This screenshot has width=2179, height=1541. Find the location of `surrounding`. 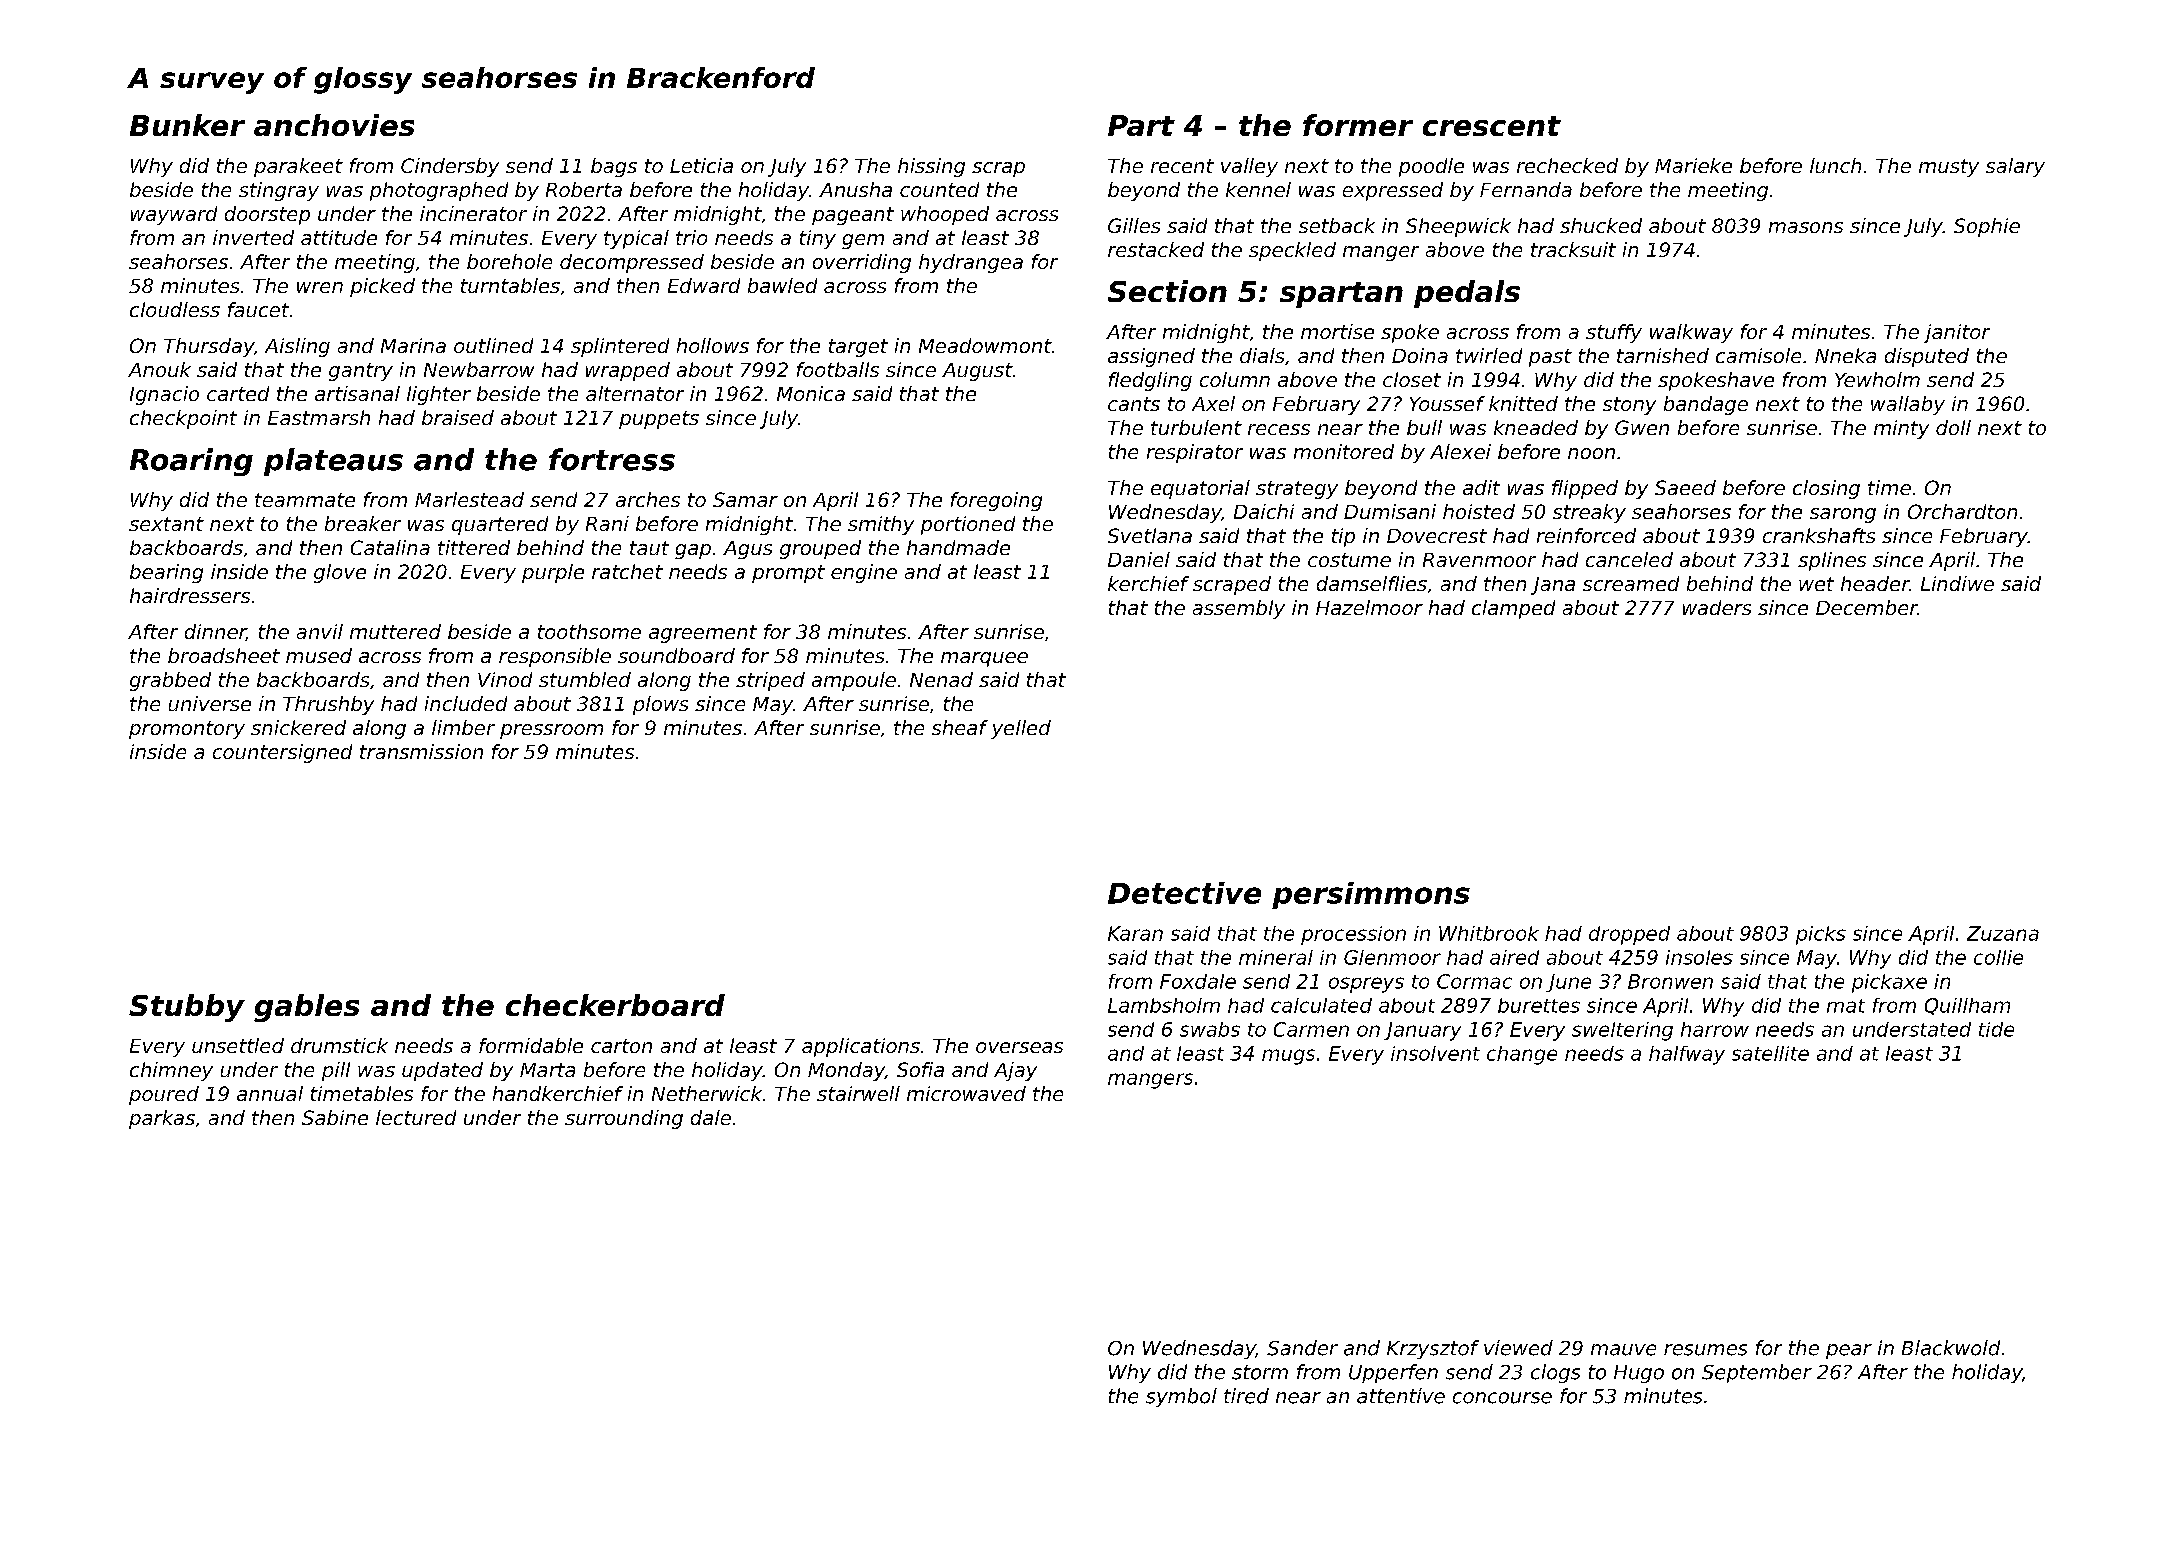

surrounding is located at coordinates (624, 1119).
